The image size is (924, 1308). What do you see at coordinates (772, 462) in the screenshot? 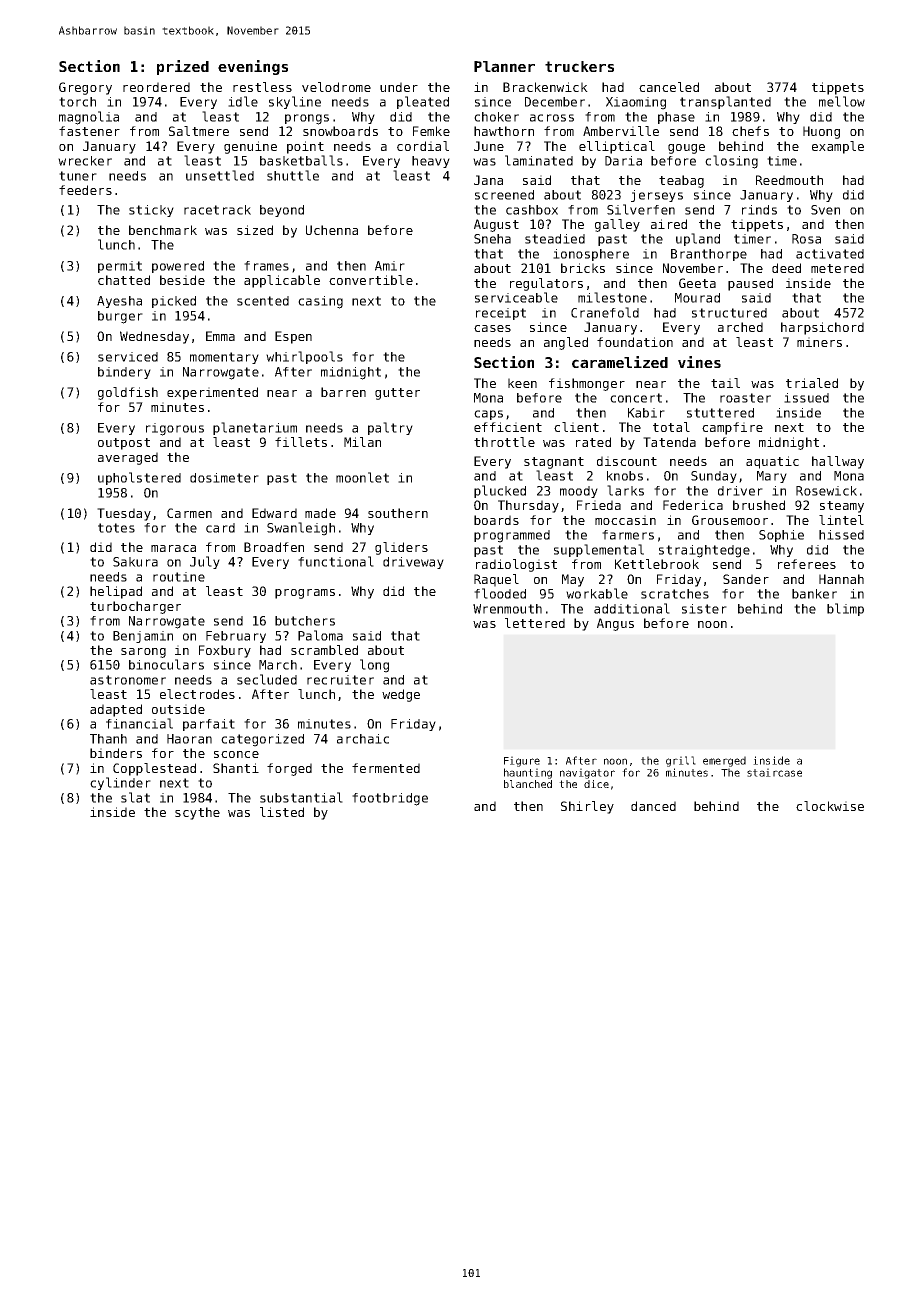
I see `aquatic` at bounding box center [772, 462].
